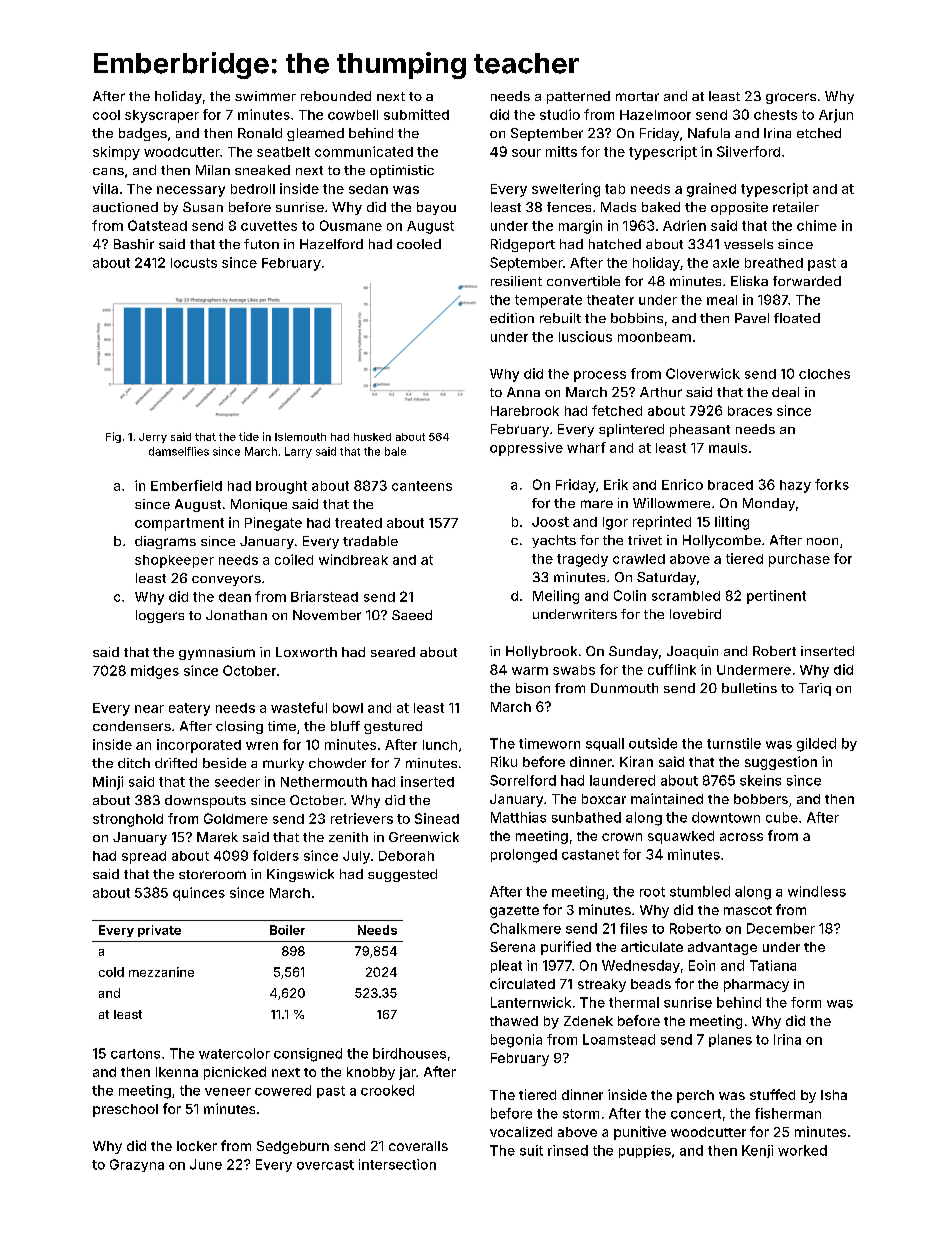  Describe the element at coordinates (351, 225) in the document. I see `Ousmane` at that location.
